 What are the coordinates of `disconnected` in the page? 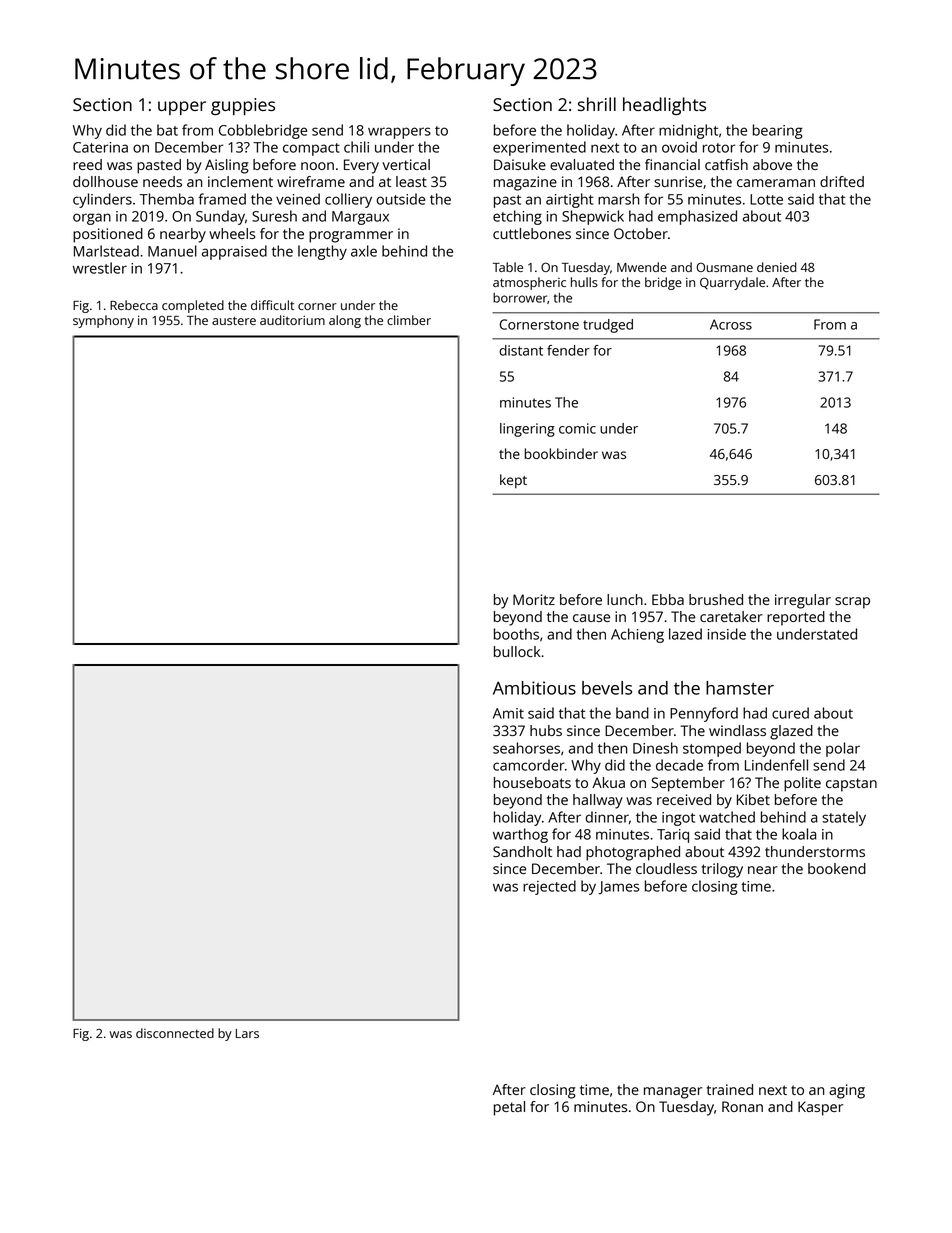 It's located at (175, 1033).
